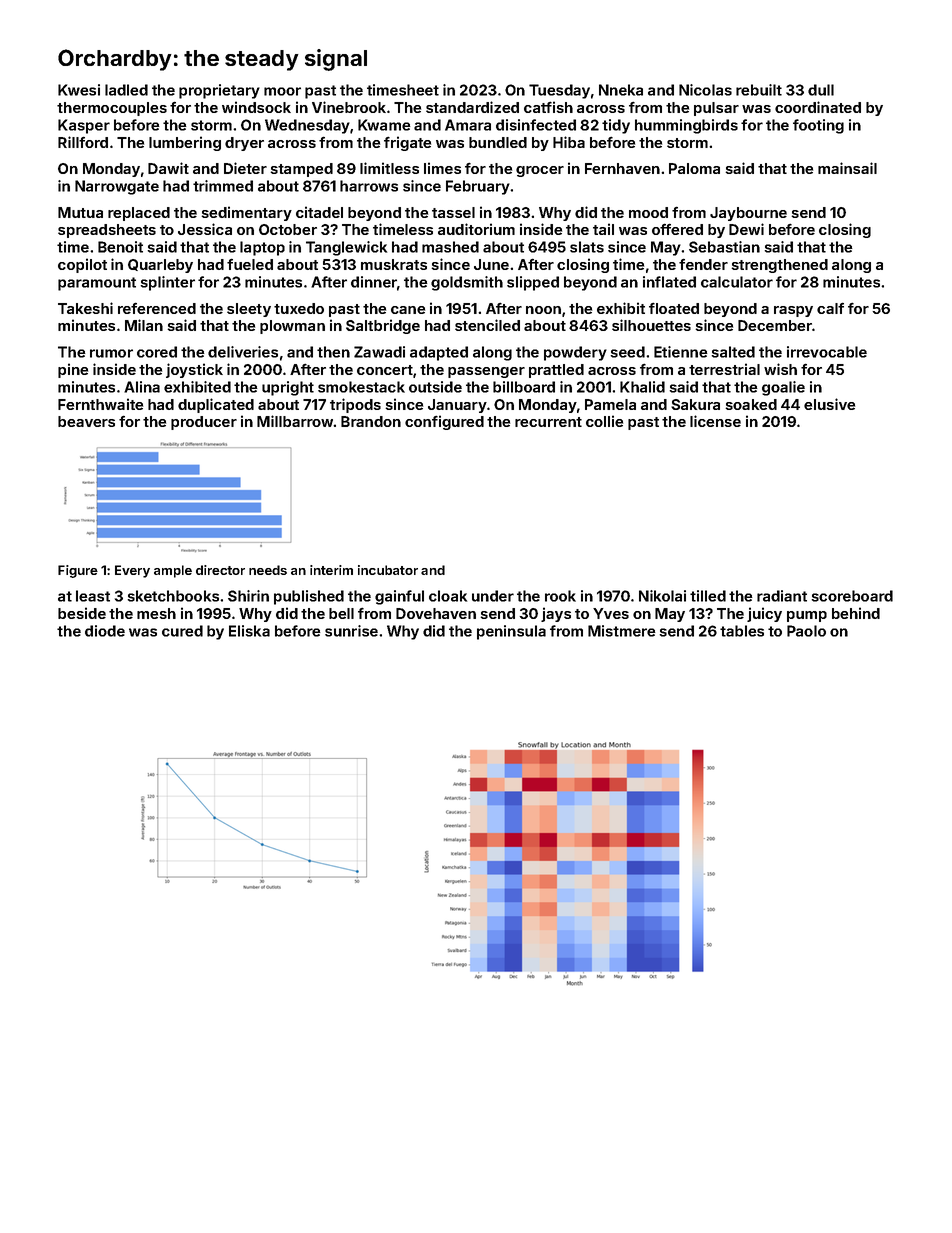 The height and width of the document is (1233, 952). I want to click on Takeshi, so click(85, 308).
